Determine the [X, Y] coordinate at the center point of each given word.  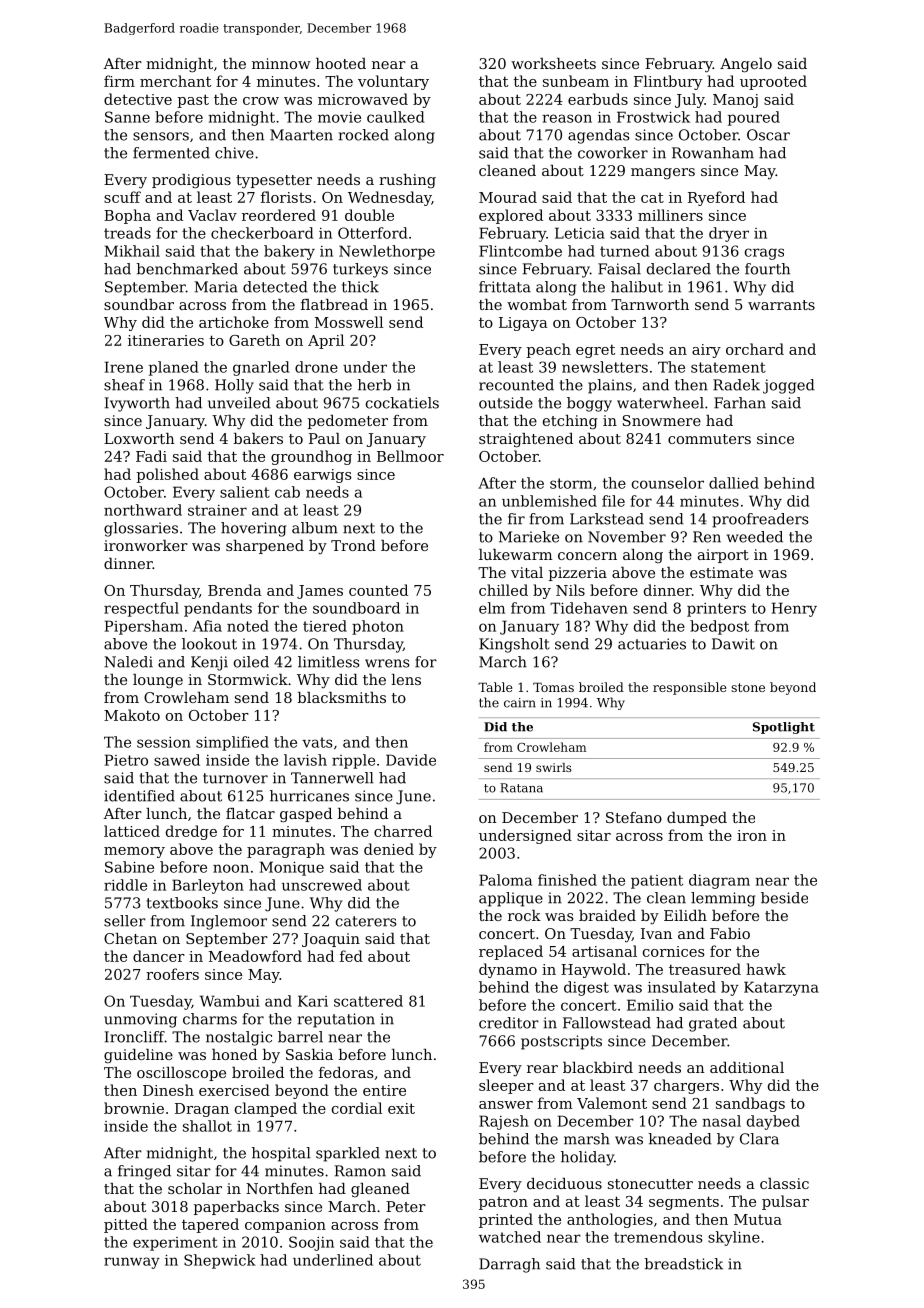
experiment [175, 1244]
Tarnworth [650, 304]
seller [125, 921]
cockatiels [402, 403]
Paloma [505, 880]
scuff [122, 197]
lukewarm [516, 554]
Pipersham [144, 627]
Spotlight [784, 728]
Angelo [746, 65]
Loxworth [139, 438]
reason [567, 118]
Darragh [509, 1265]
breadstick [683, 1264]
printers [716, 610]
